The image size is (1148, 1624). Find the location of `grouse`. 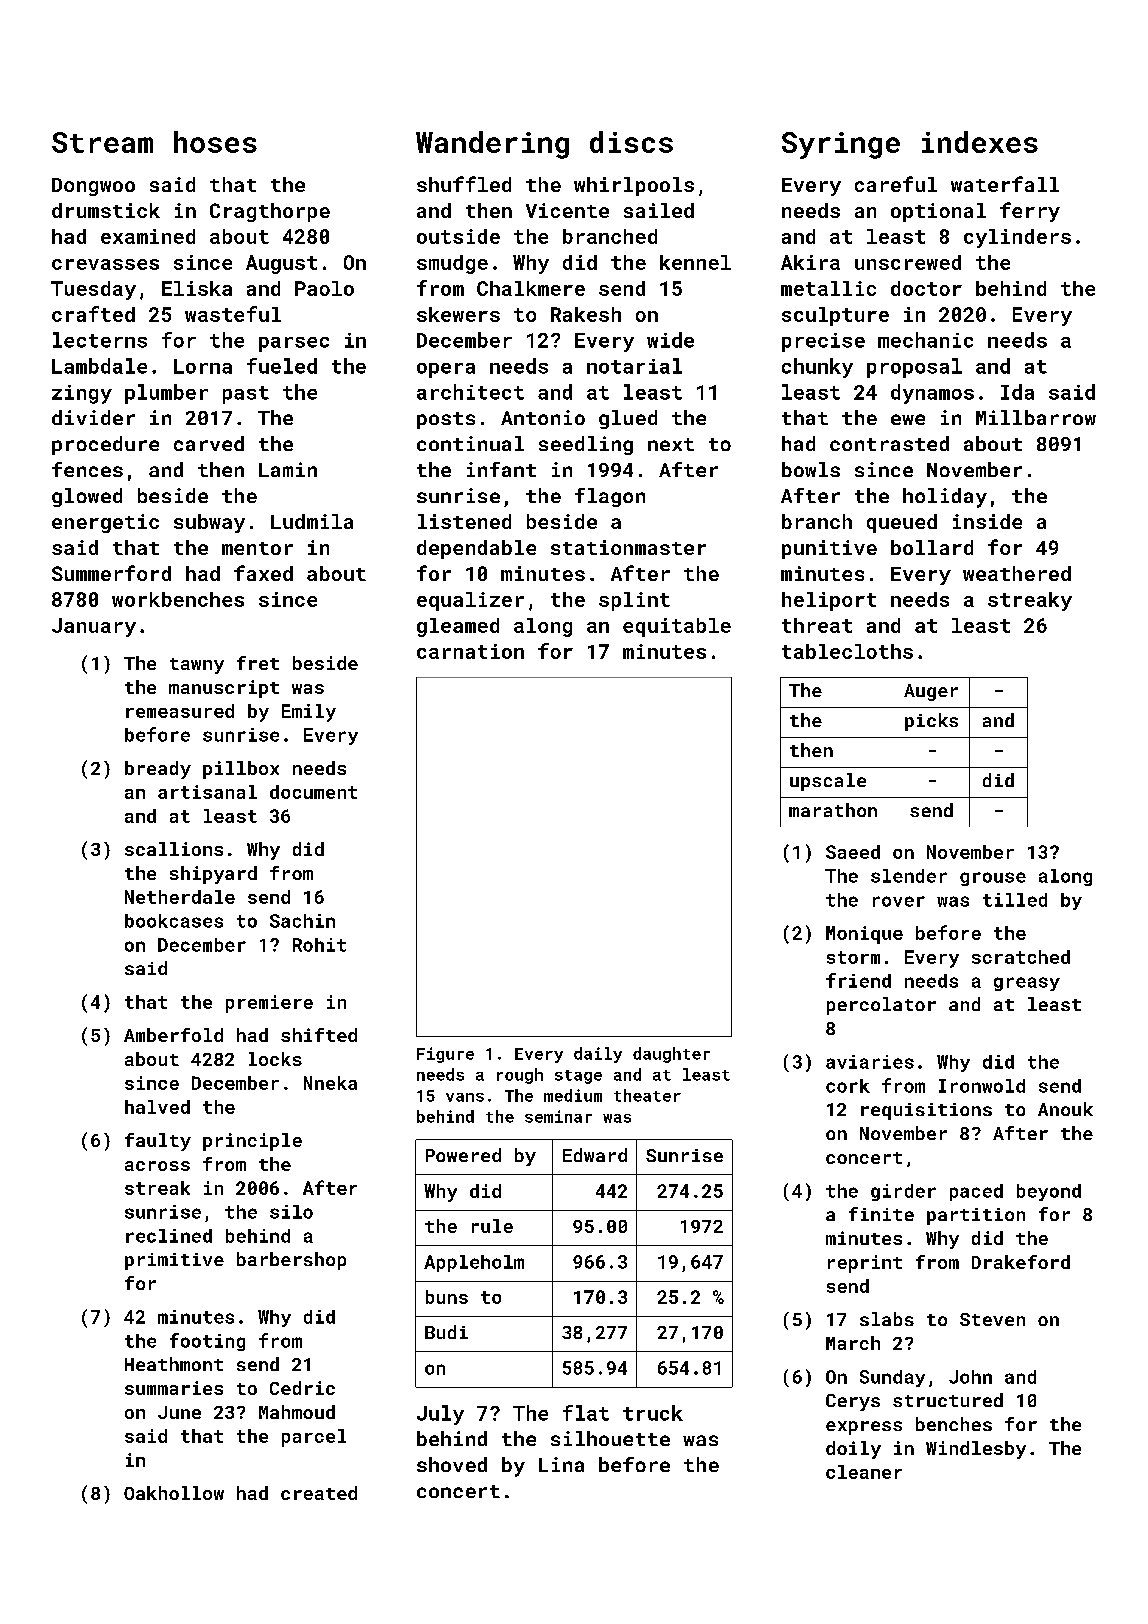

grouse is located at coordinates (993, 879).
